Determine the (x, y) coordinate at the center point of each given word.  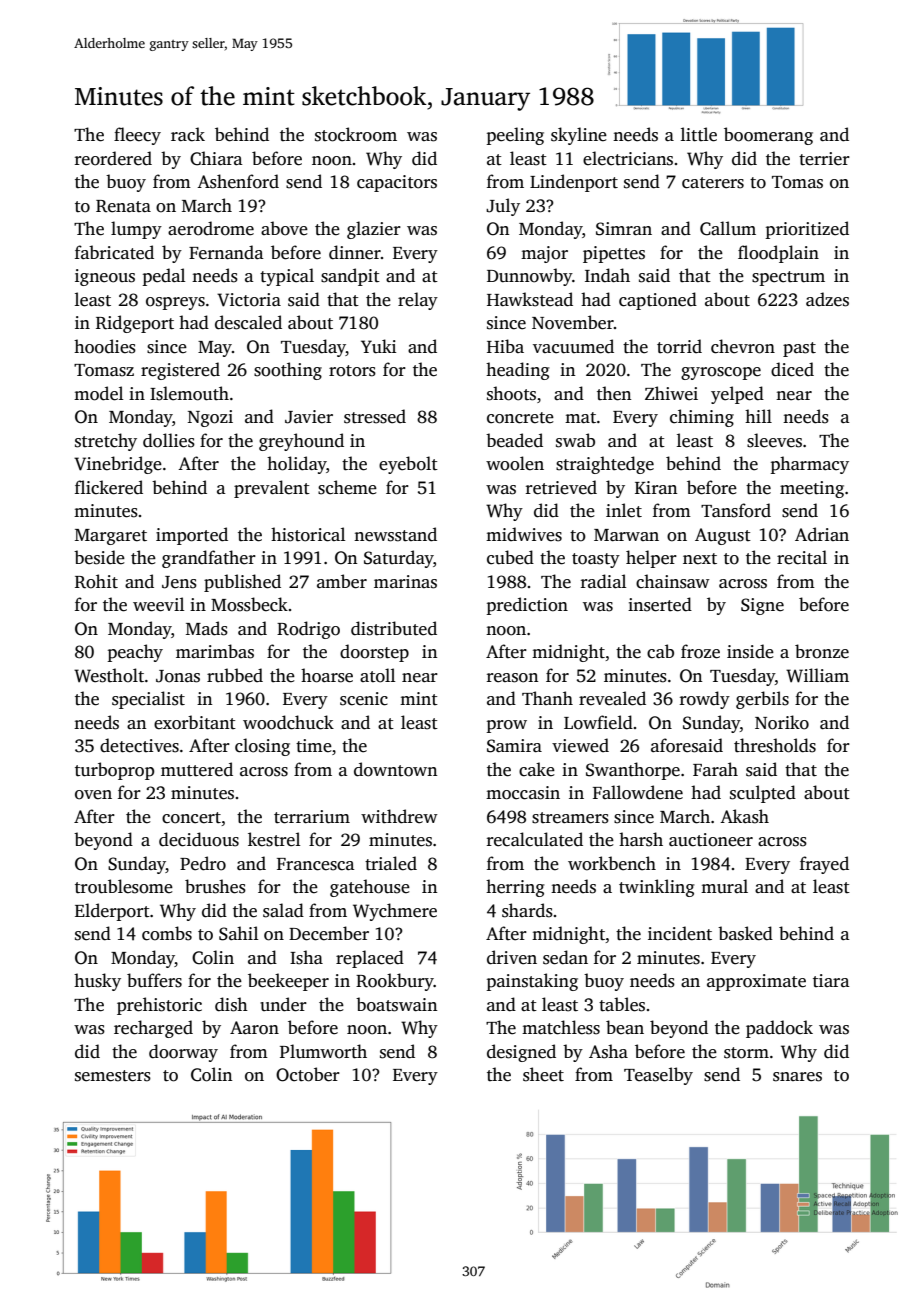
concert (191, 818)
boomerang (768, 136)
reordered (113, 158)
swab (575, 440)
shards (527, 910)
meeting (812, 489)
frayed (824, 865)
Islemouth (189, 393)
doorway (183, 1053)
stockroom (356, 134)
